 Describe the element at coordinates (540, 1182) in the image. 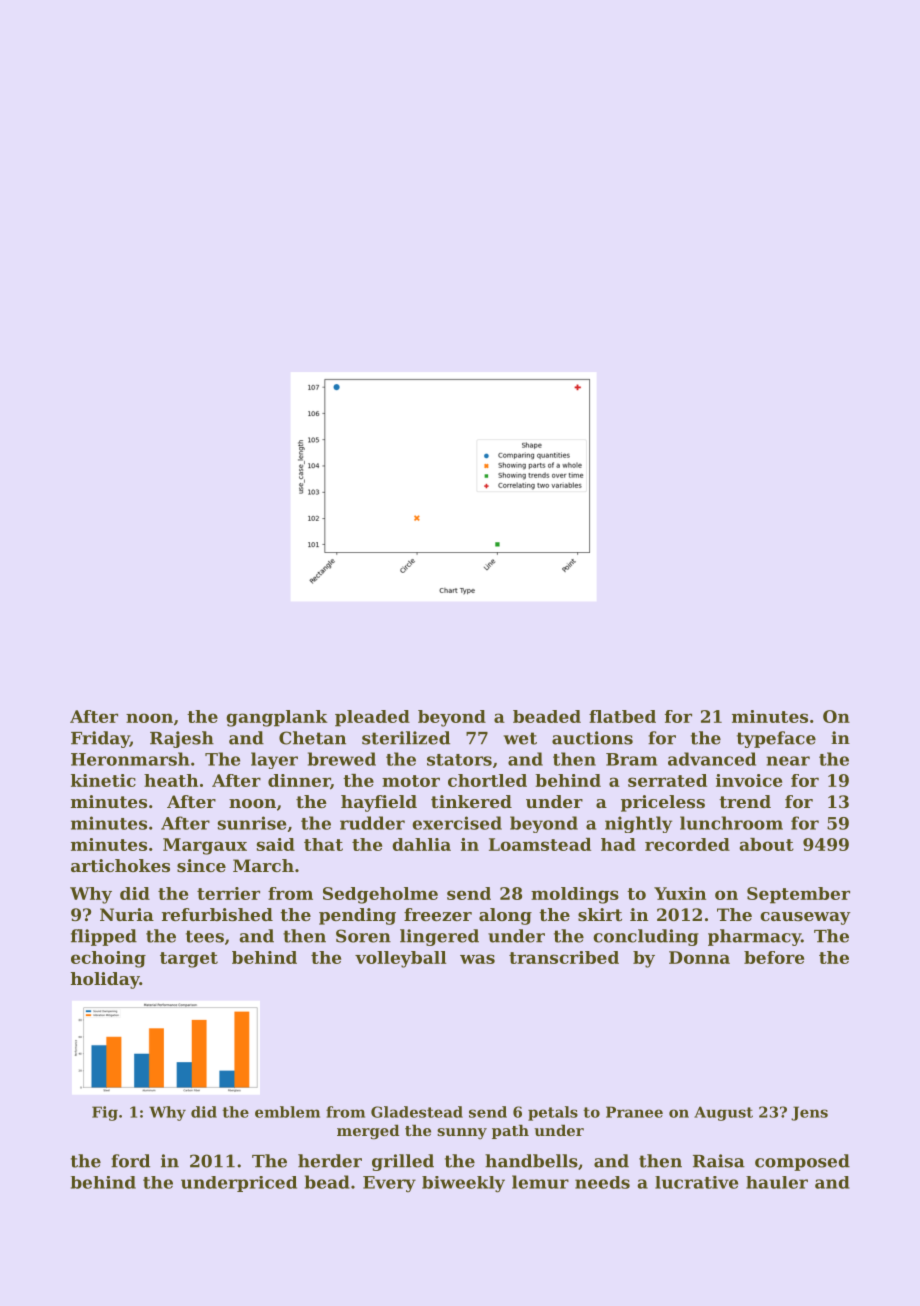

I see `lemur` at that location.
